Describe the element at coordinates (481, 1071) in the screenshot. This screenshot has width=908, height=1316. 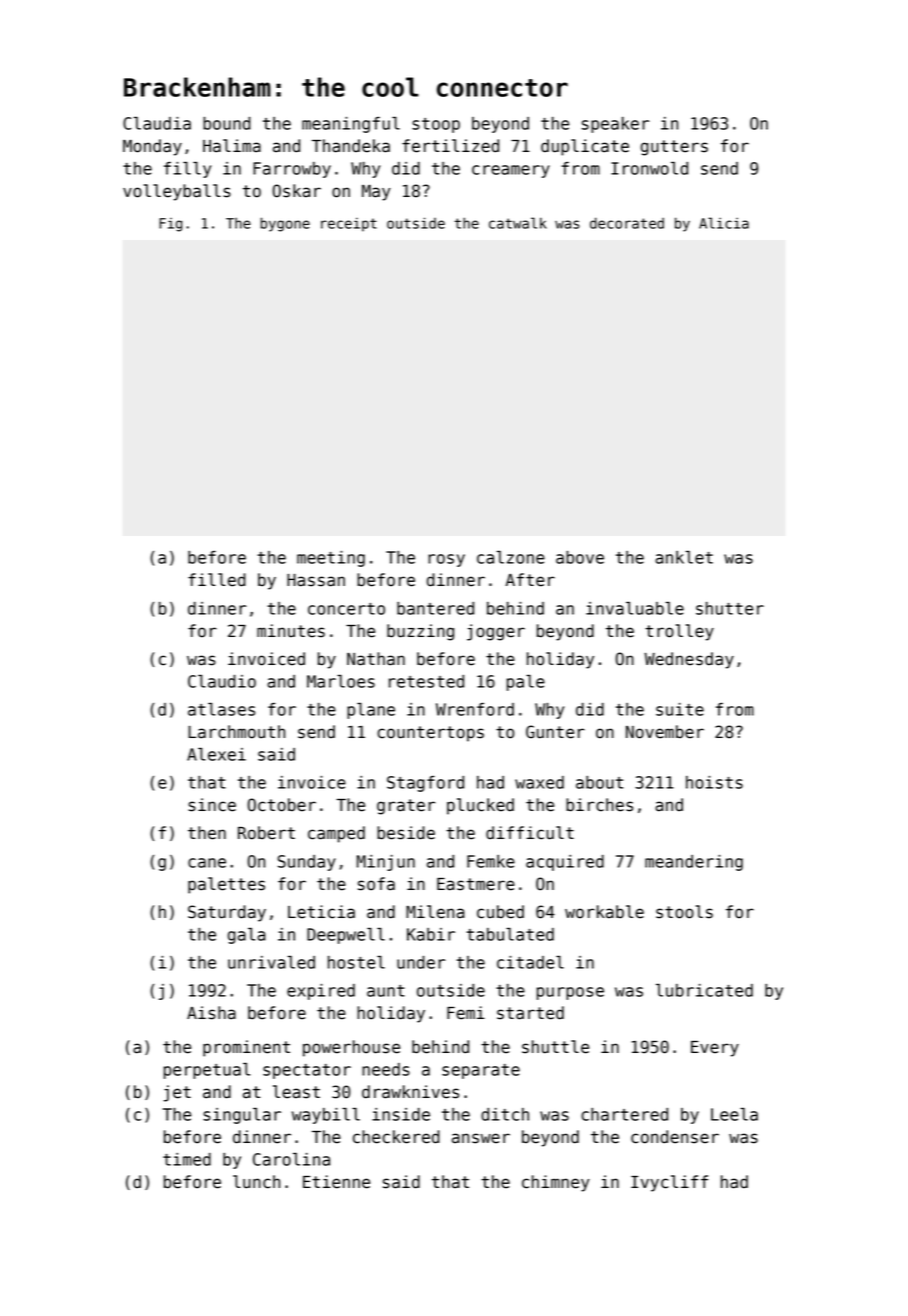
I see `separate` at that location.
